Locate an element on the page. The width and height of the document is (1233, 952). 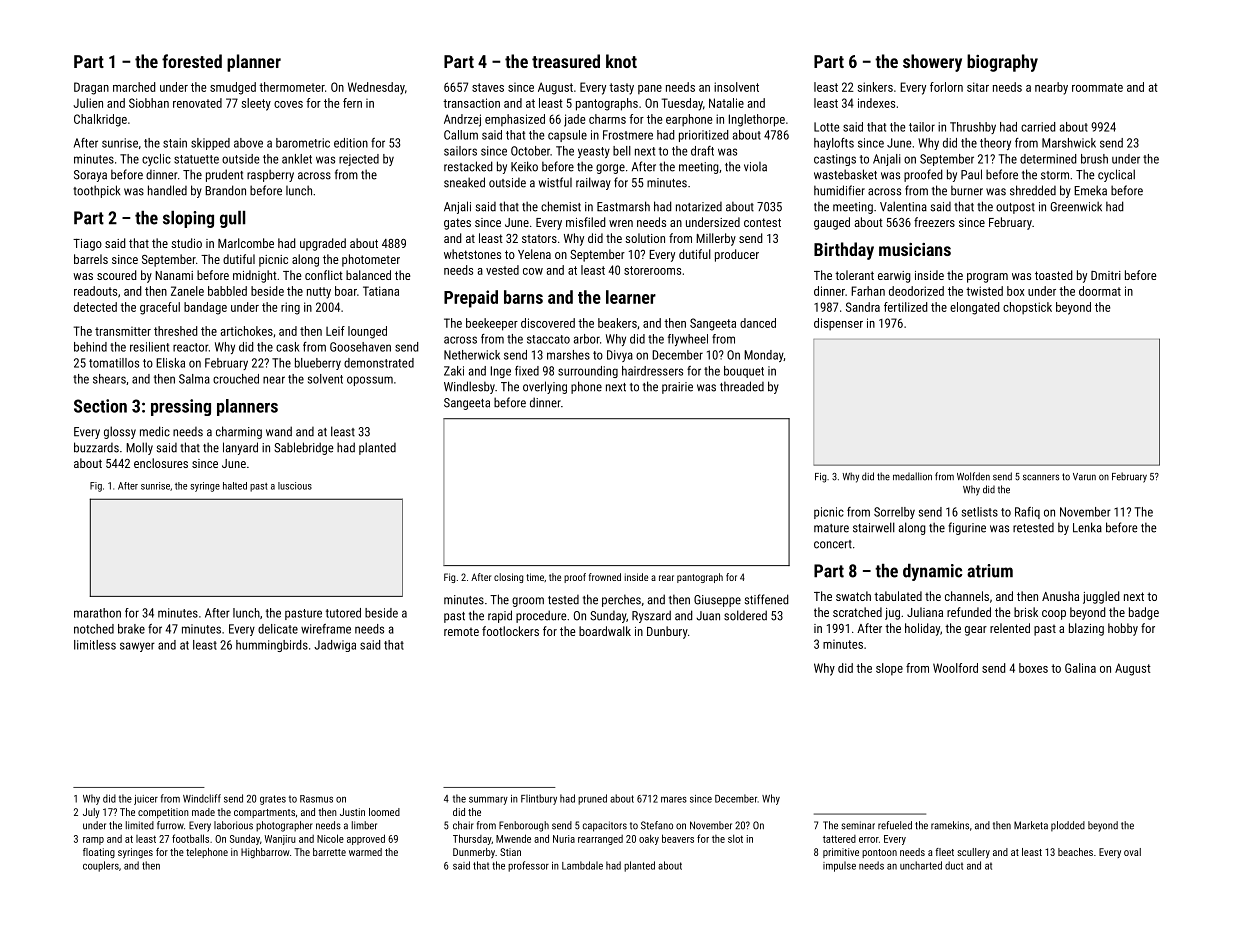
duct is located at coordinates (954, 865).
